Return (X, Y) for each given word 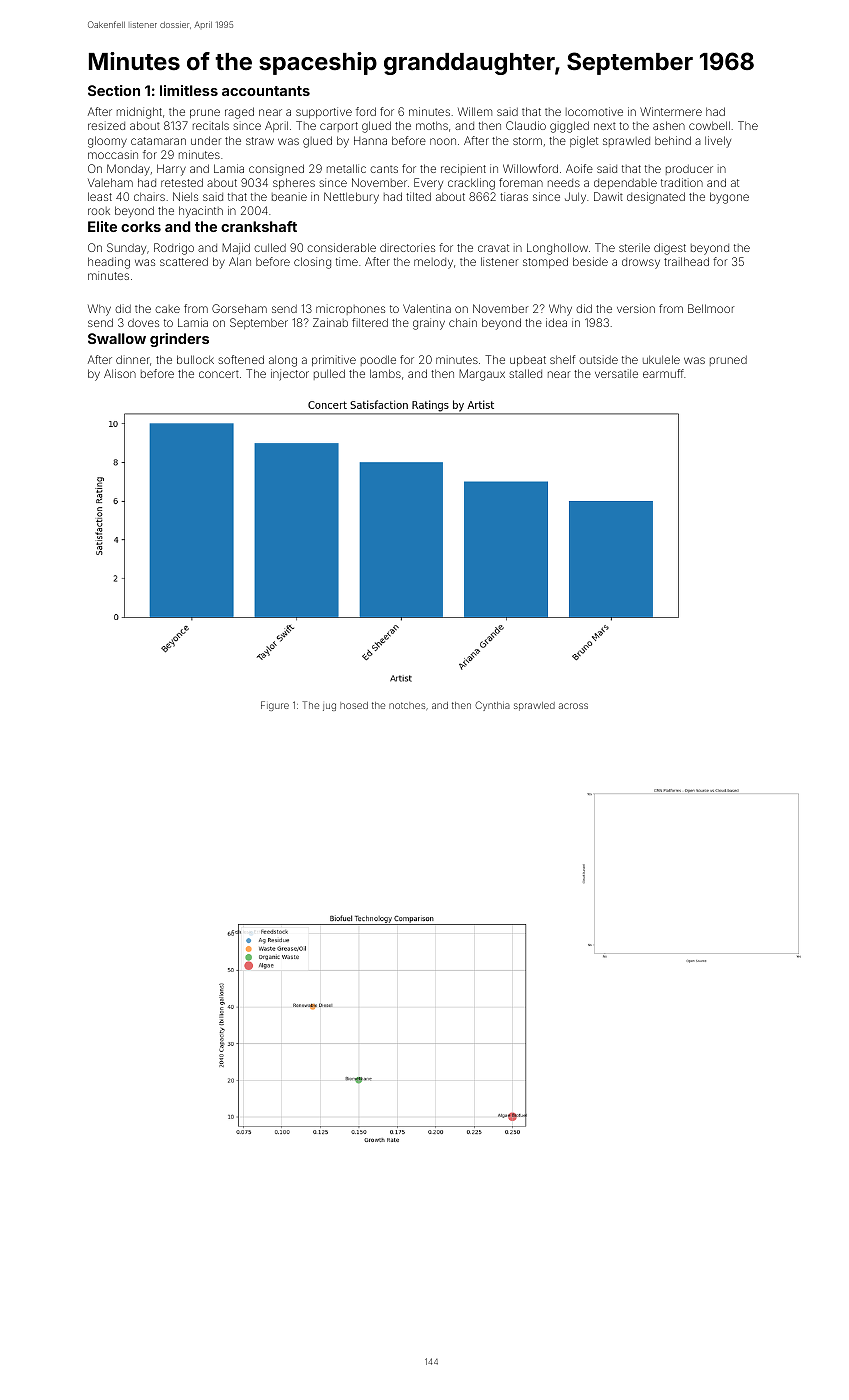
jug (329, 707)
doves (143, 323)
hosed (354, 705)
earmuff (663, 373)
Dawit (608, 196)
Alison (120, 373)
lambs (385, 373)
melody (433, 263)
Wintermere (671, 111)
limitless (189, 90)
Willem (475, 111)
